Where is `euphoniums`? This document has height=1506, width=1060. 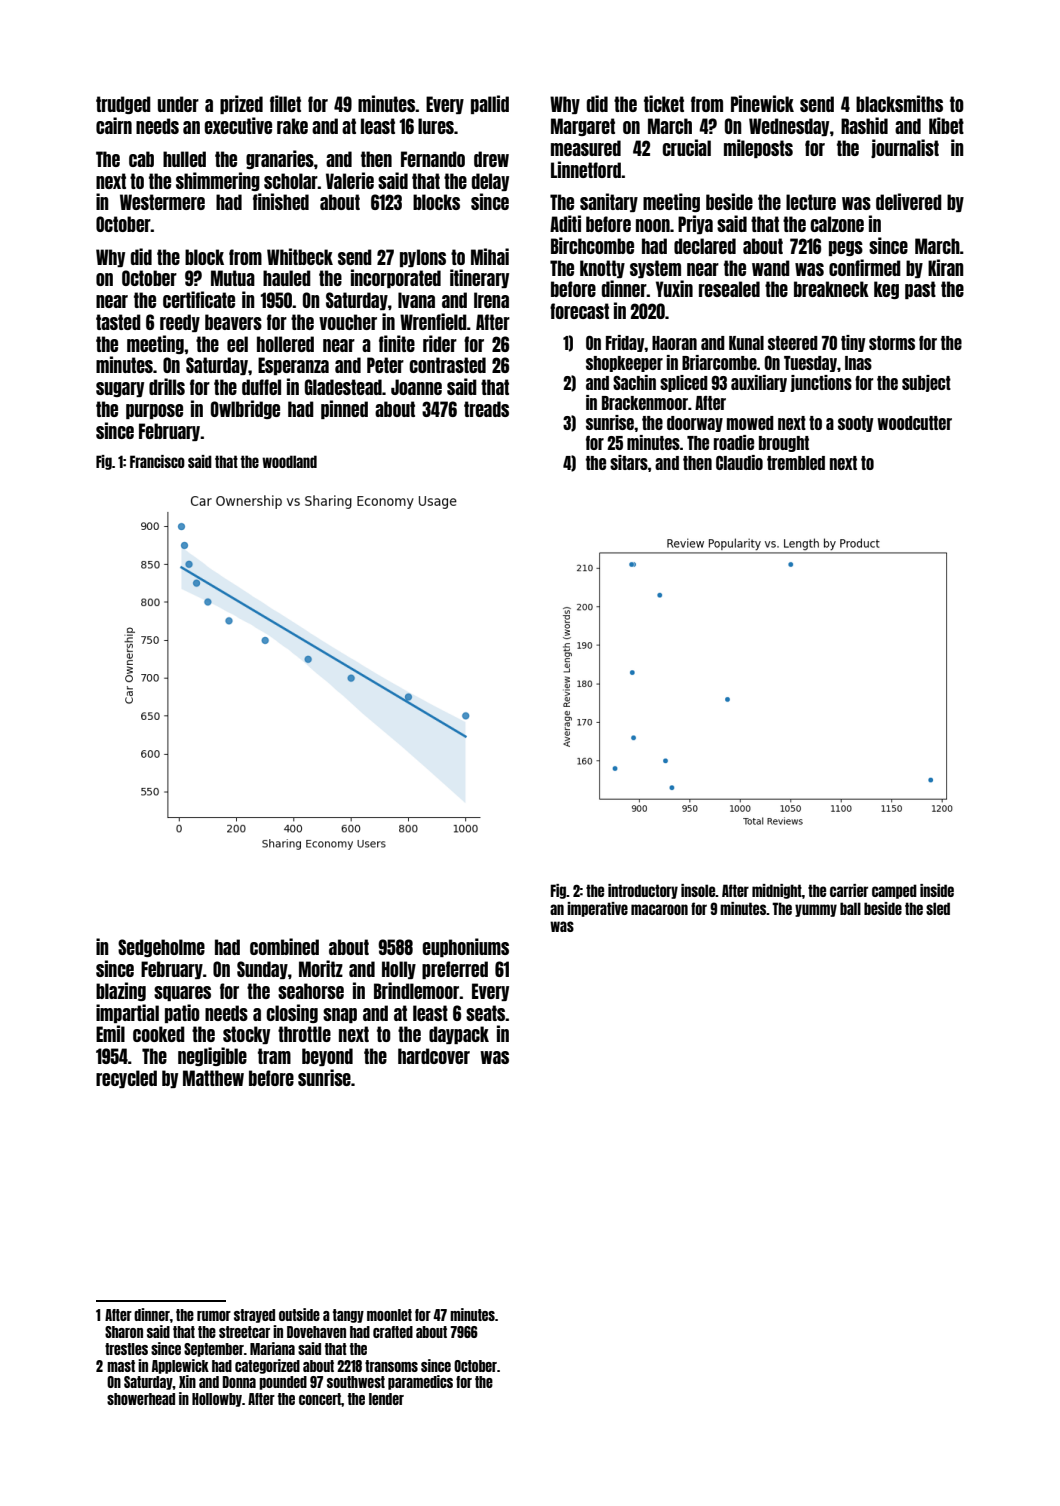
euphoniums is located at coordinates (465, 947).
